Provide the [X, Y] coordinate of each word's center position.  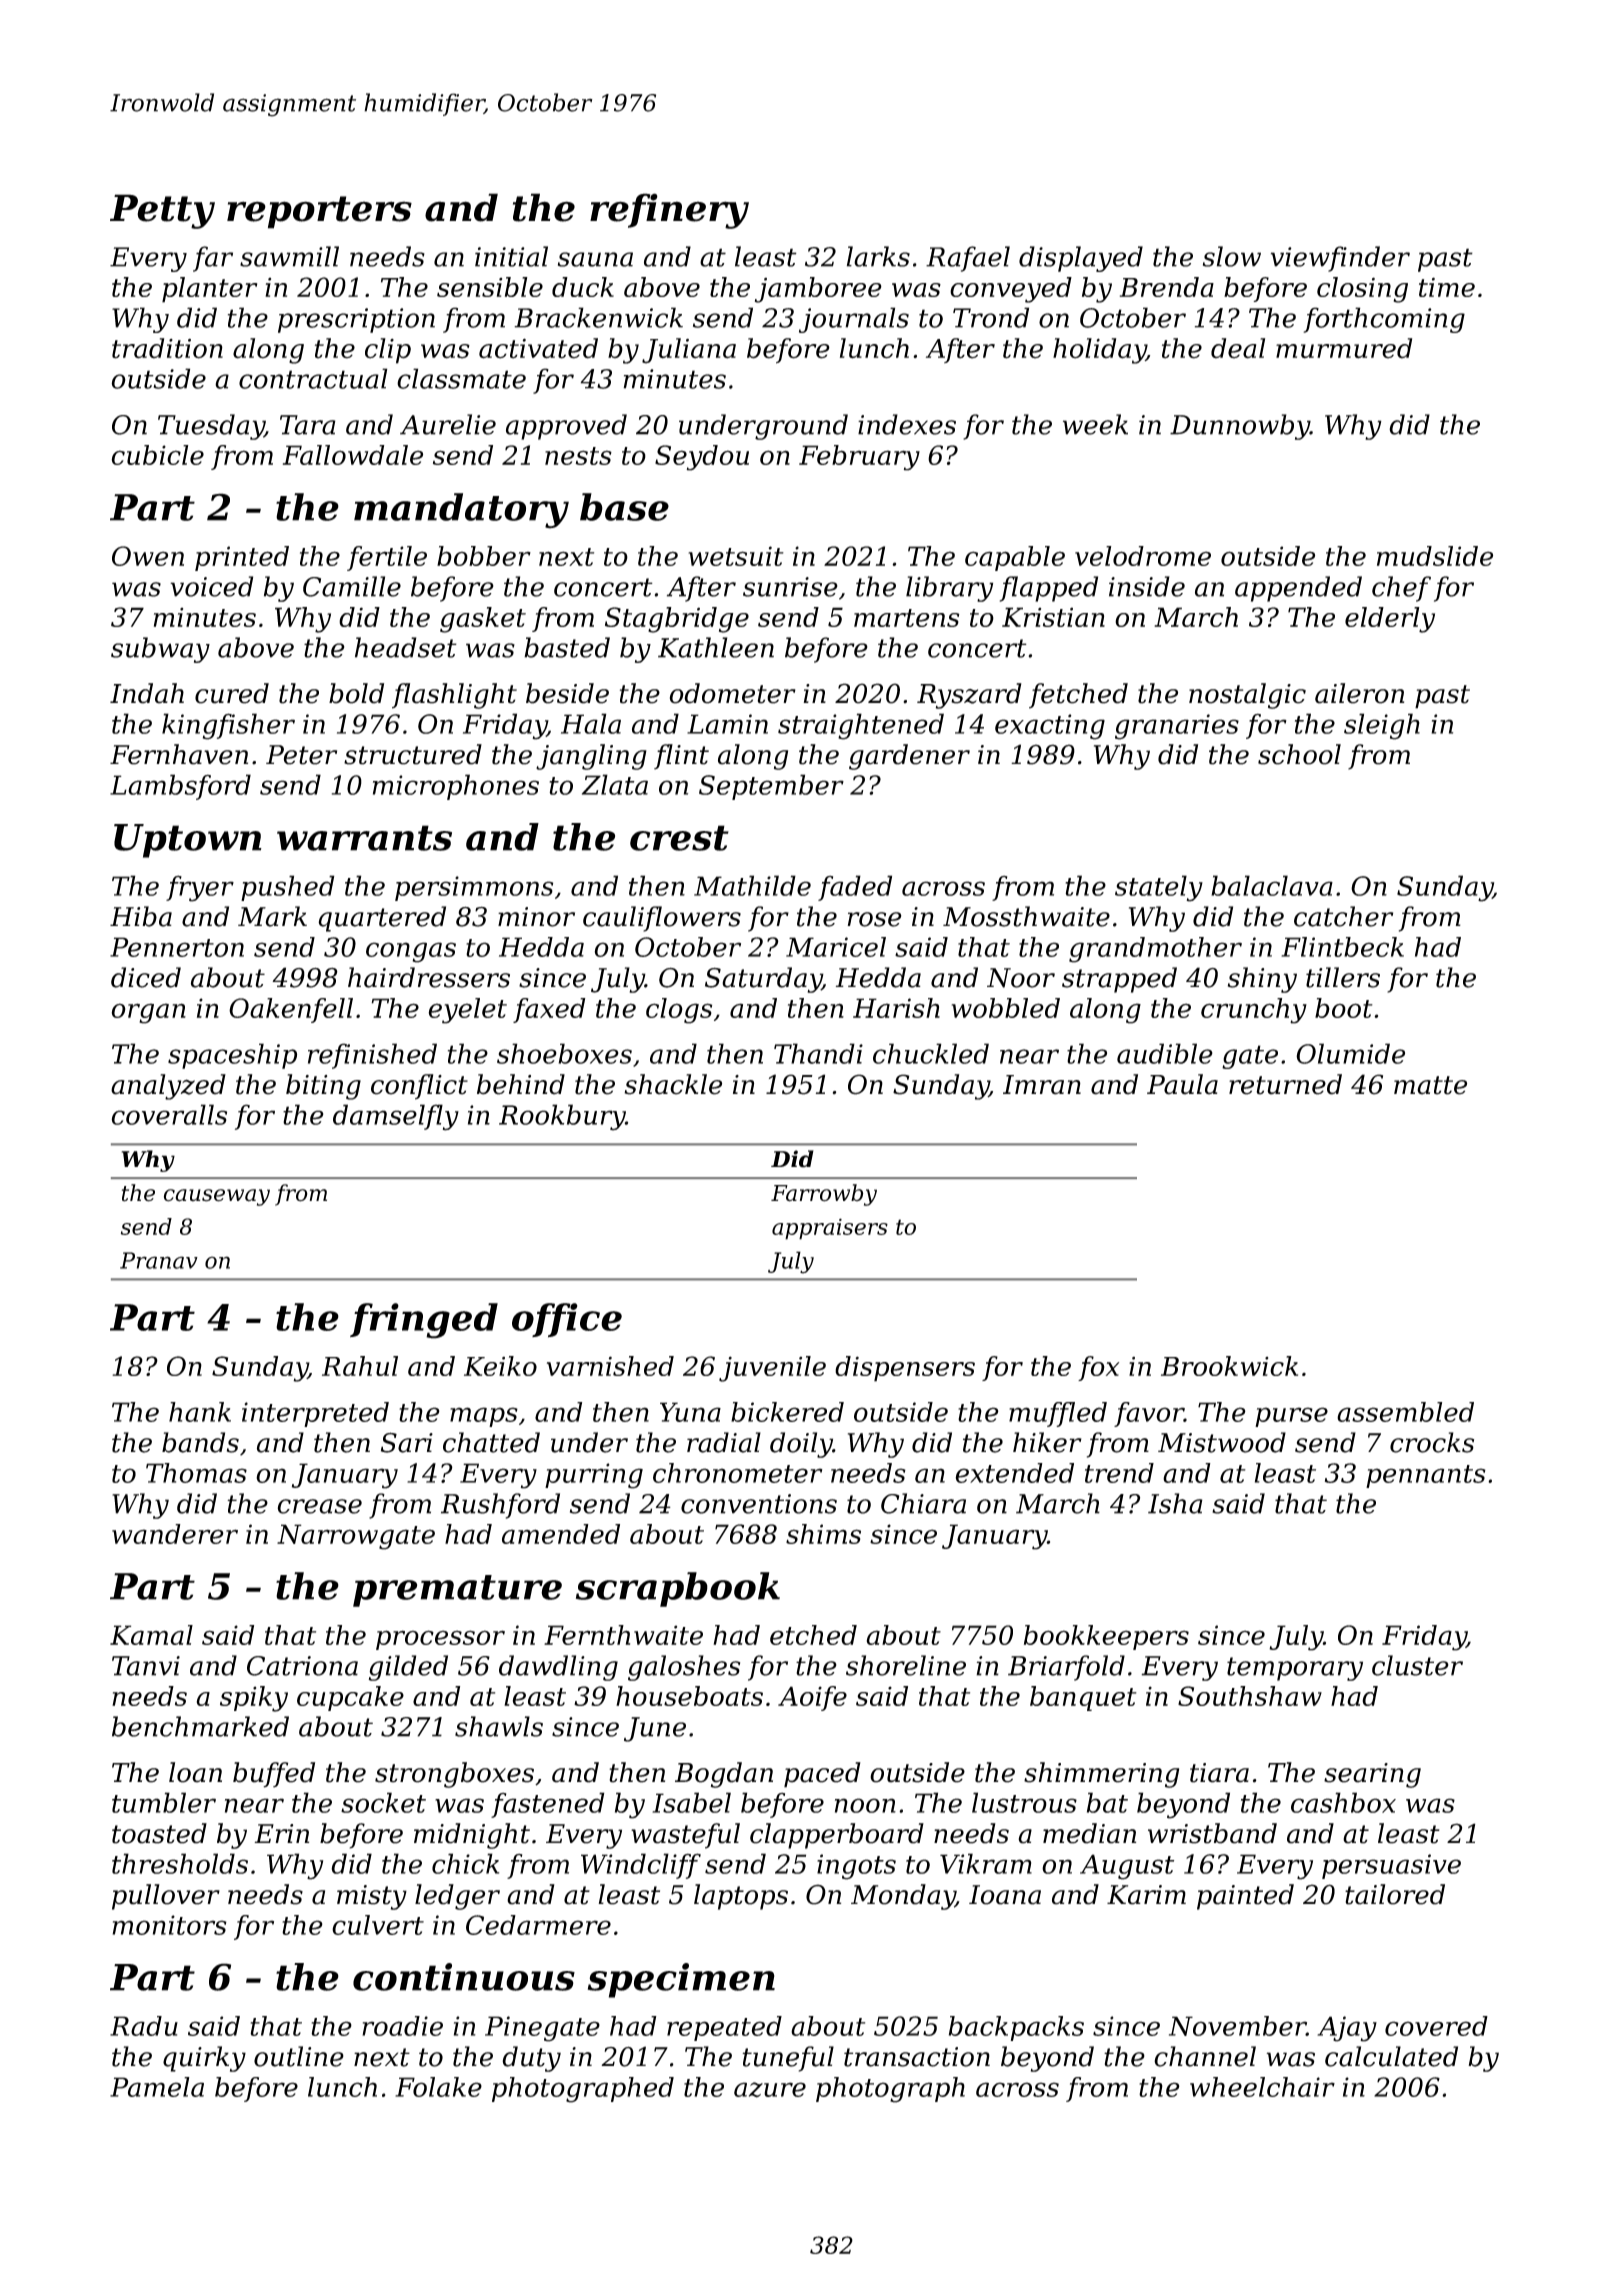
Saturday [763, 980]
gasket [483, 620]
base [624, 507]
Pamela [157, 2087]
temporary [1295, 1669]
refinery [669, 211]
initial [511, 256]
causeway [217, 1197]
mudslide [1435, 556]
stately [1159, 888]
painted [1245, 1897]
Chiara [923, 1503]
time [1447, 287]
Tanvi [146, 1666]
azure [770, 2090]
